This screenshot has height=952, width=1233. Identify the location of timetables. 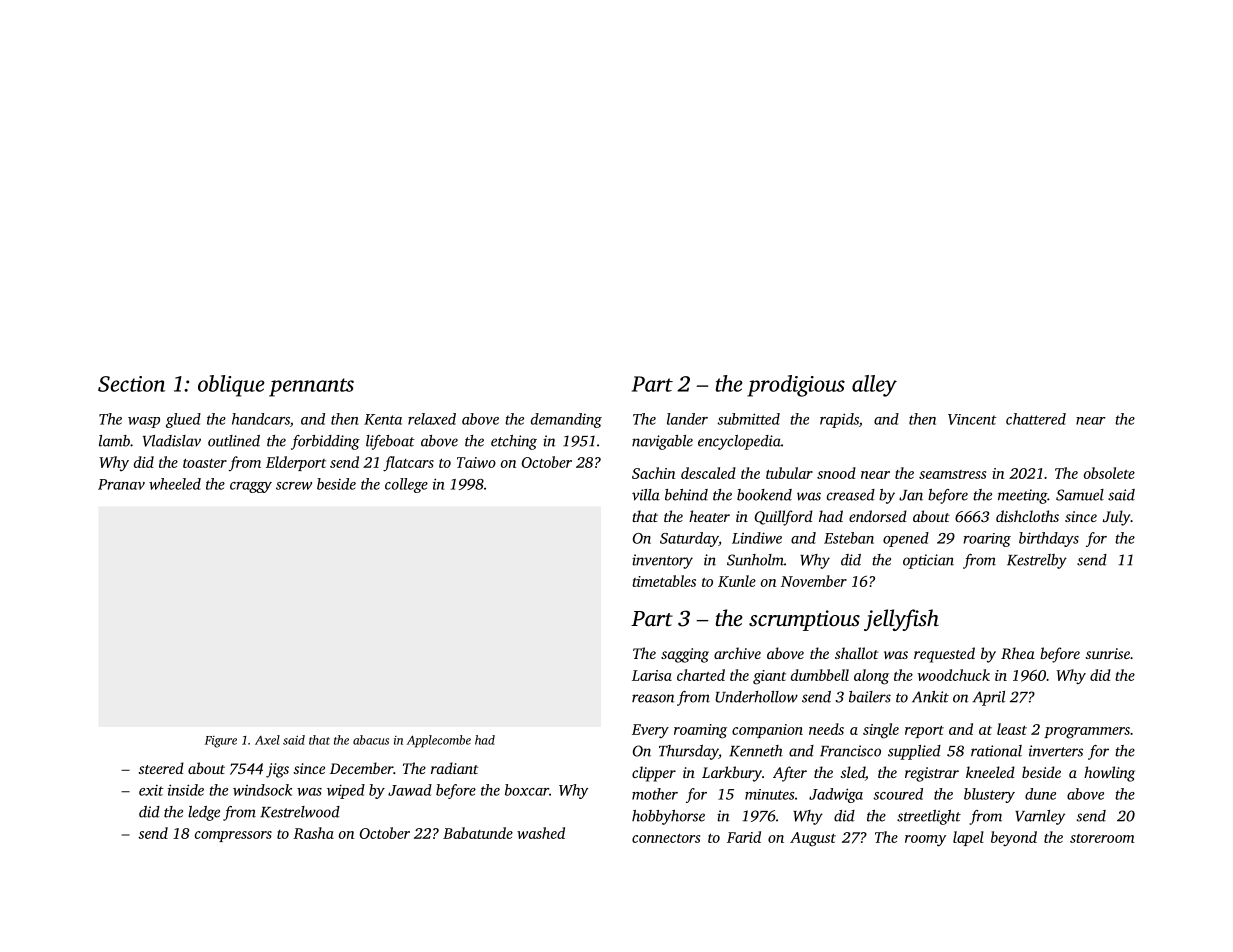
(664, 581).
